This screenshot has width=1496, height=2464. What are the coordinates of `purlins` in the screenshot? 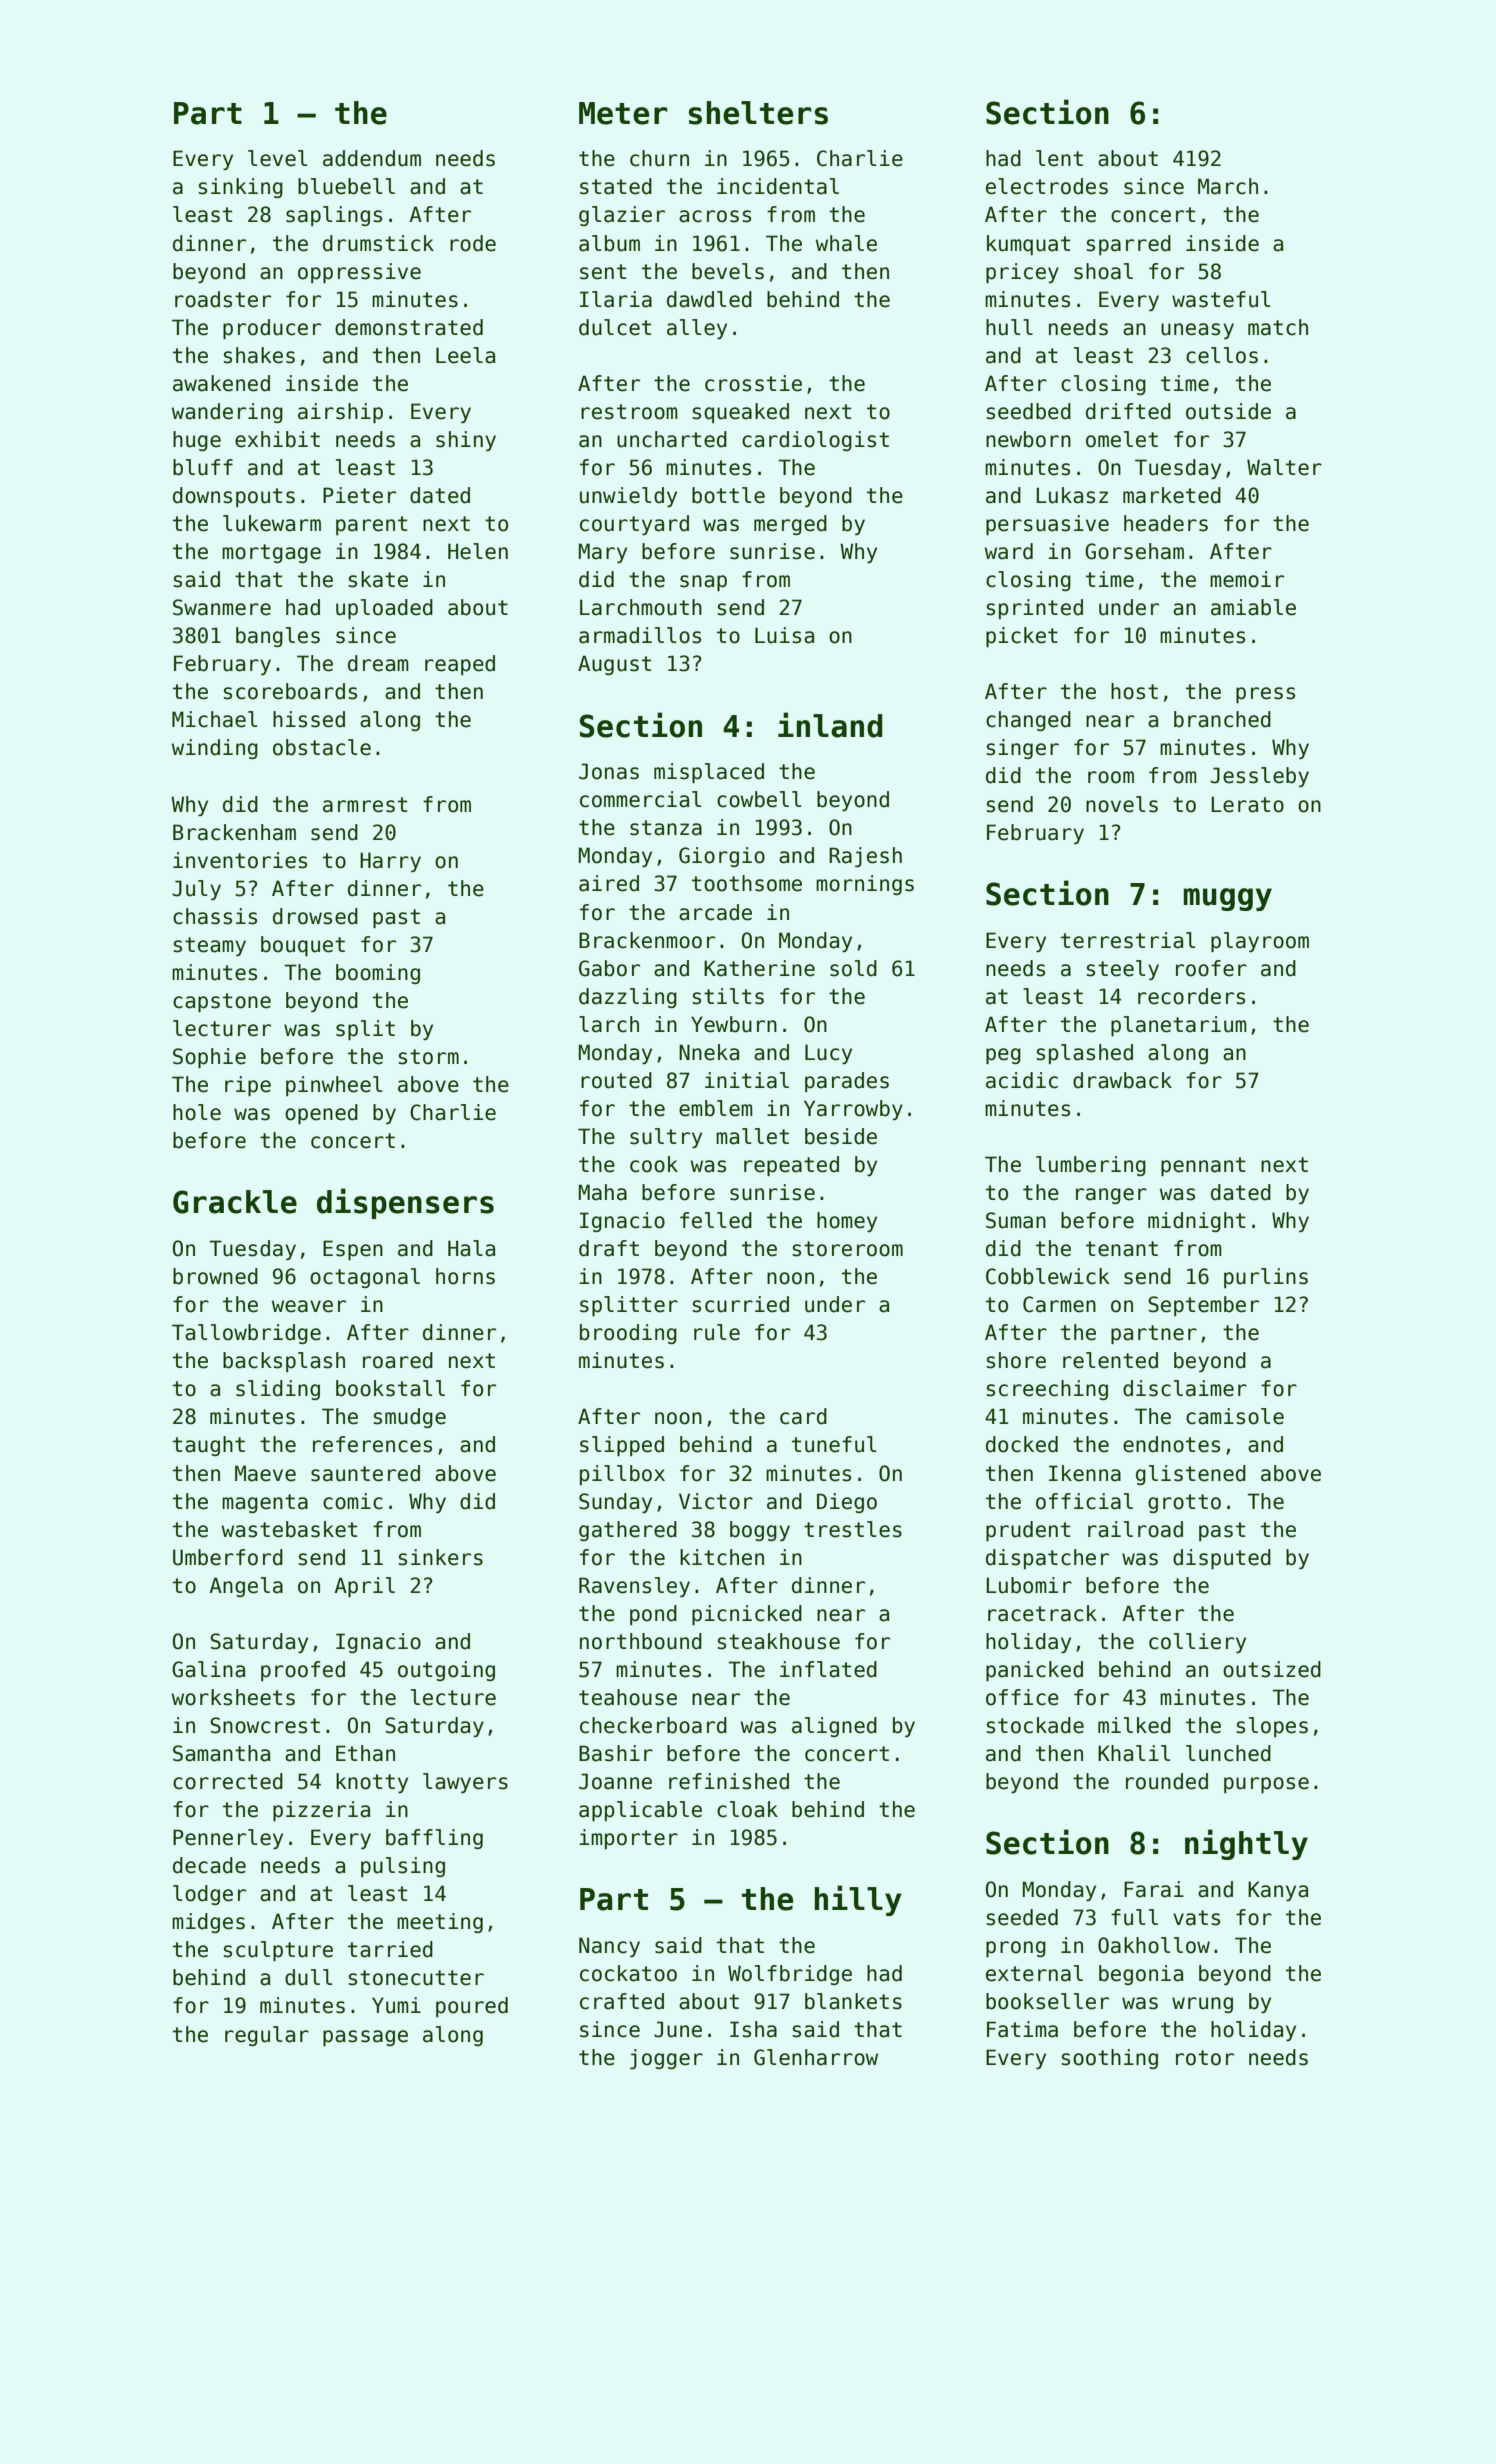 It's located at (1266, 1278).
